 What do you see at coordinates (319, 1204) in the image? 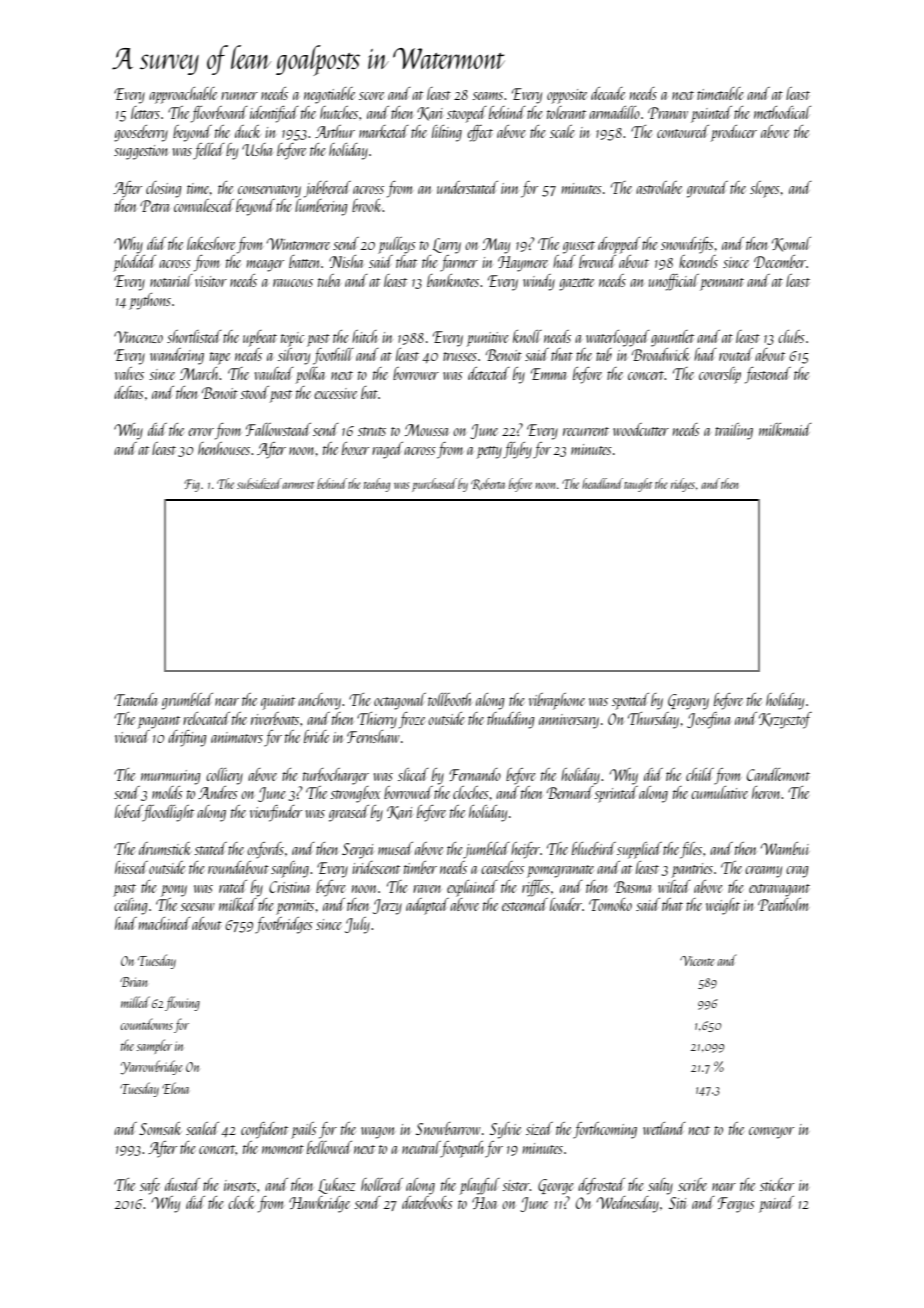
I see `Hawkridge` at bounding box center [319, 1204].
